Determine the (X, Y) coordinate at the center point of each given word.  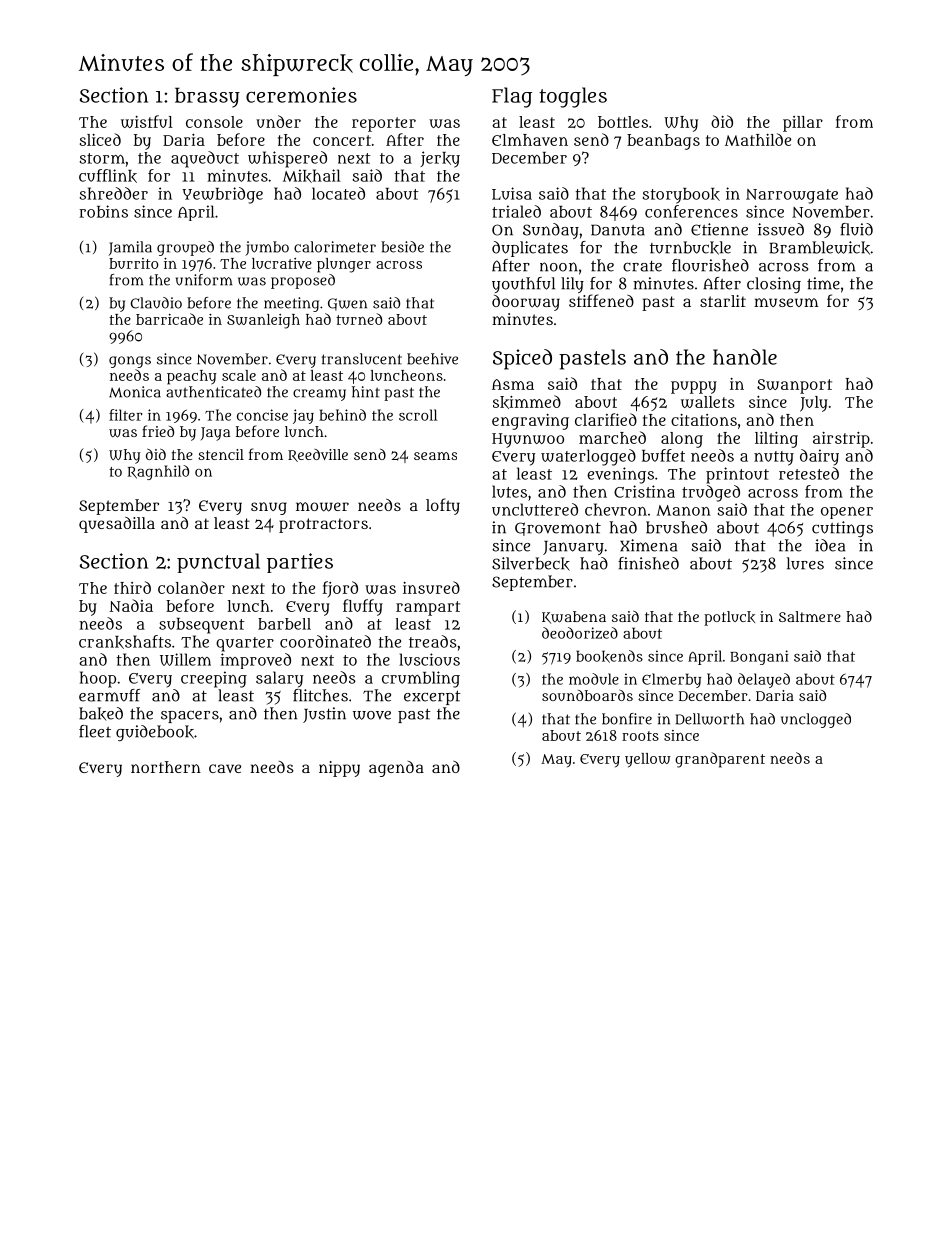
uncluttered (535, 509)
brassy (207, 97)
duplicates (530, 249)
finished (648, 563)
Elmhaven (530, 140)
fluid (856, 229)
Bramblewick (819, 248)
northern (166, 767)
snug (269, 508)
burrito (133, 263)
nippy (339, 769)
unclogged (816, 720)
